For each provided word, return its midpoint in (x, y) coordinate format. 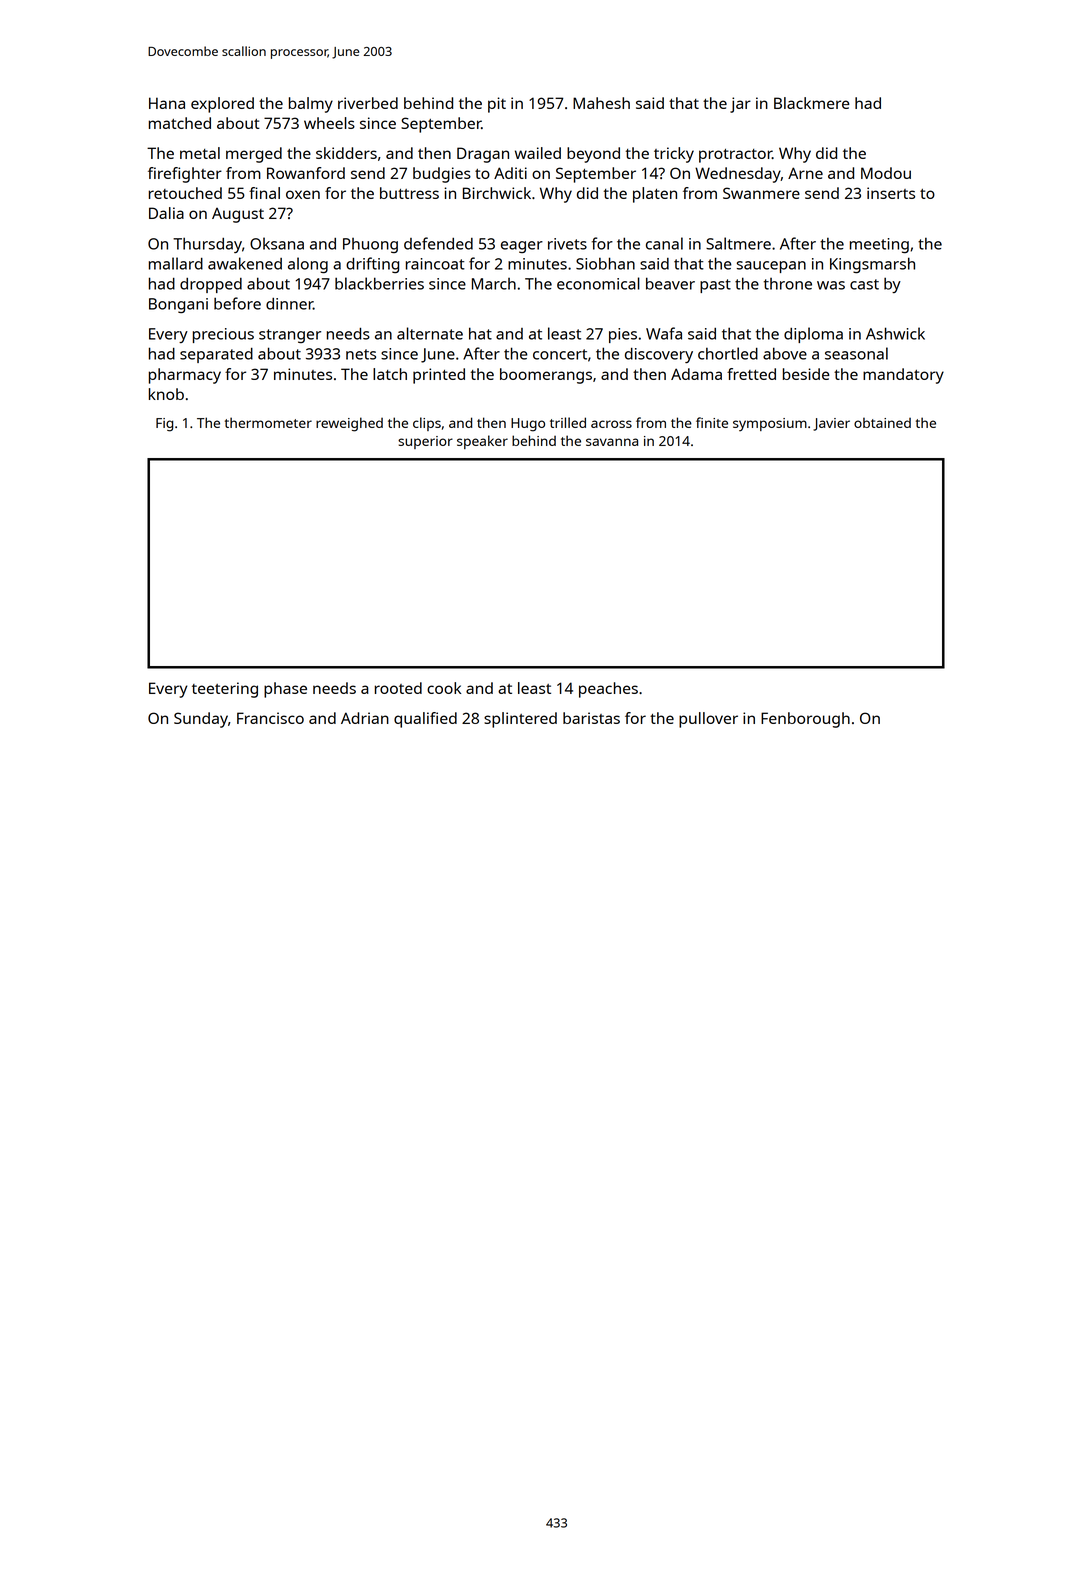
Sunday (201, 720)
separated (216, 355)
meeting (879, 245)
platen (655, 195)
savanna (612, 442)
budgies (442, 175)
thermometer (268, 422)
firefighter (185, 175)
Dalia (166, 213)
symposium (770, 425)
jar (740, 105)
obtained (882, 422)
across (611, 424)
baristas (591, 718)
